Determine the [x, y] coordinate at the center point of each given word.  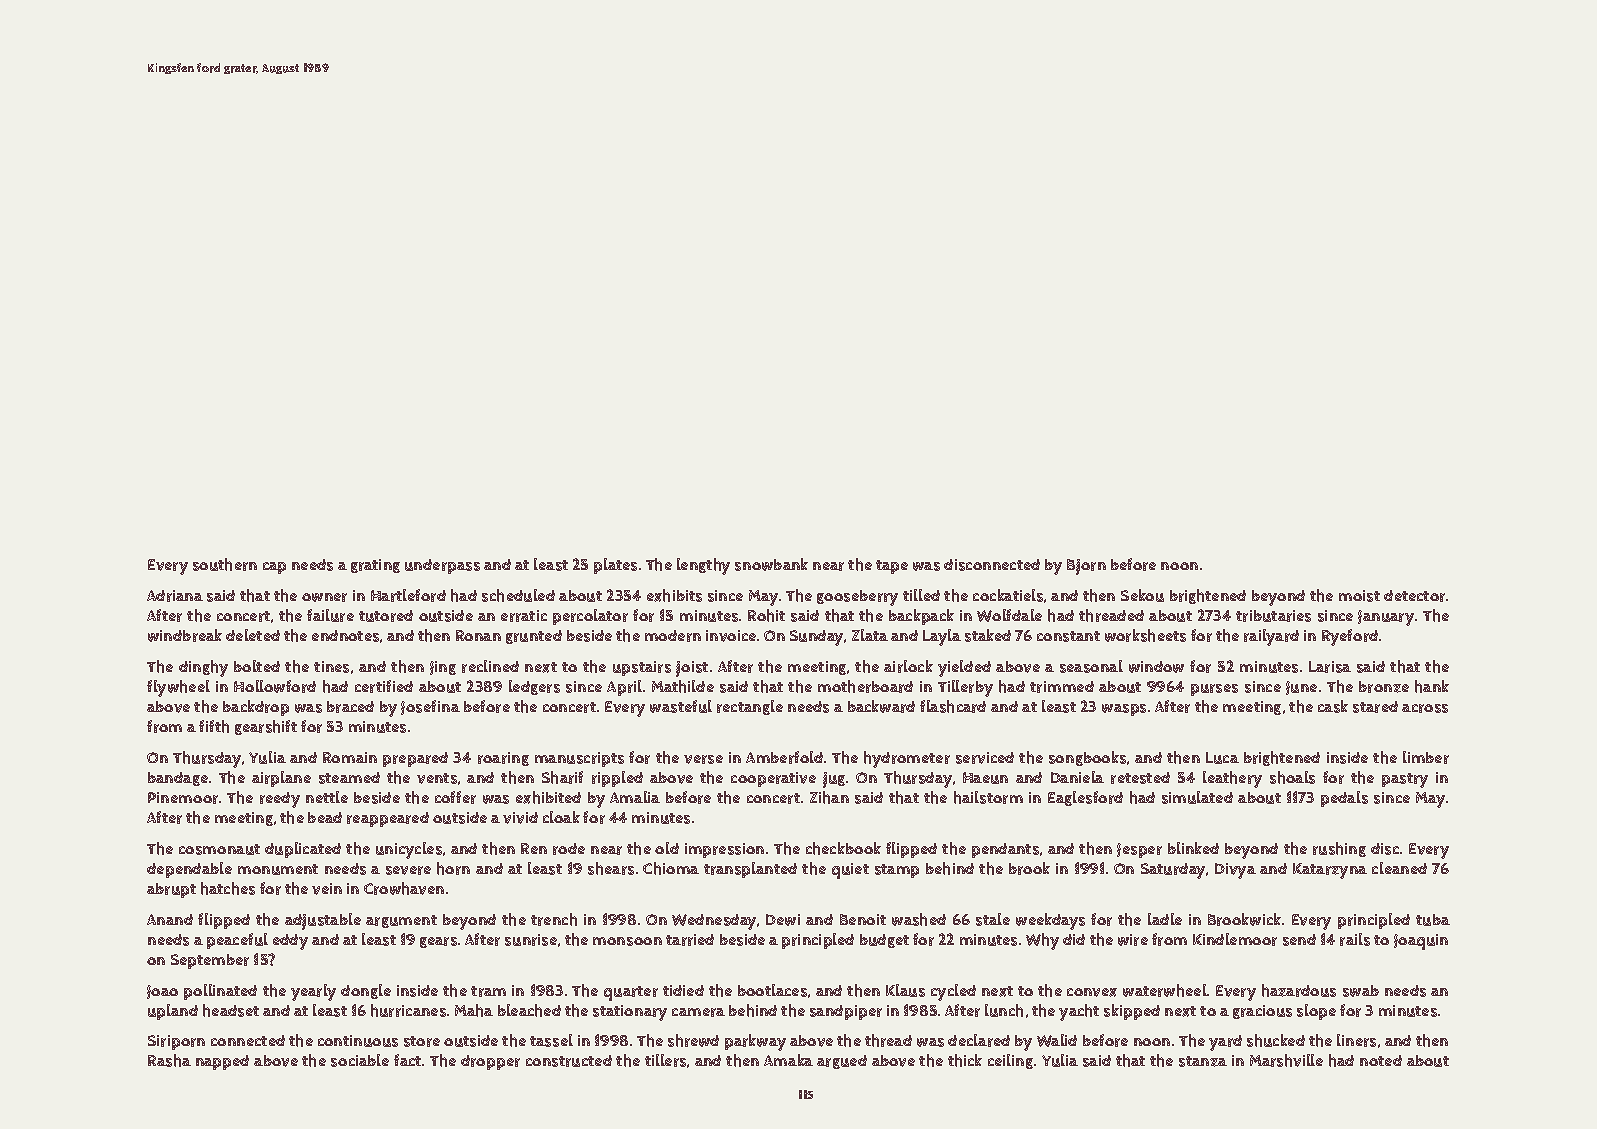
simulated [1197, 797]
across [1425, 708]
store [422, 1041]
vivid [520, 818]
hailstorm [988, 797]
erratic [524, 616]
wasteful [681, 706]
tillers [665, 1060]
